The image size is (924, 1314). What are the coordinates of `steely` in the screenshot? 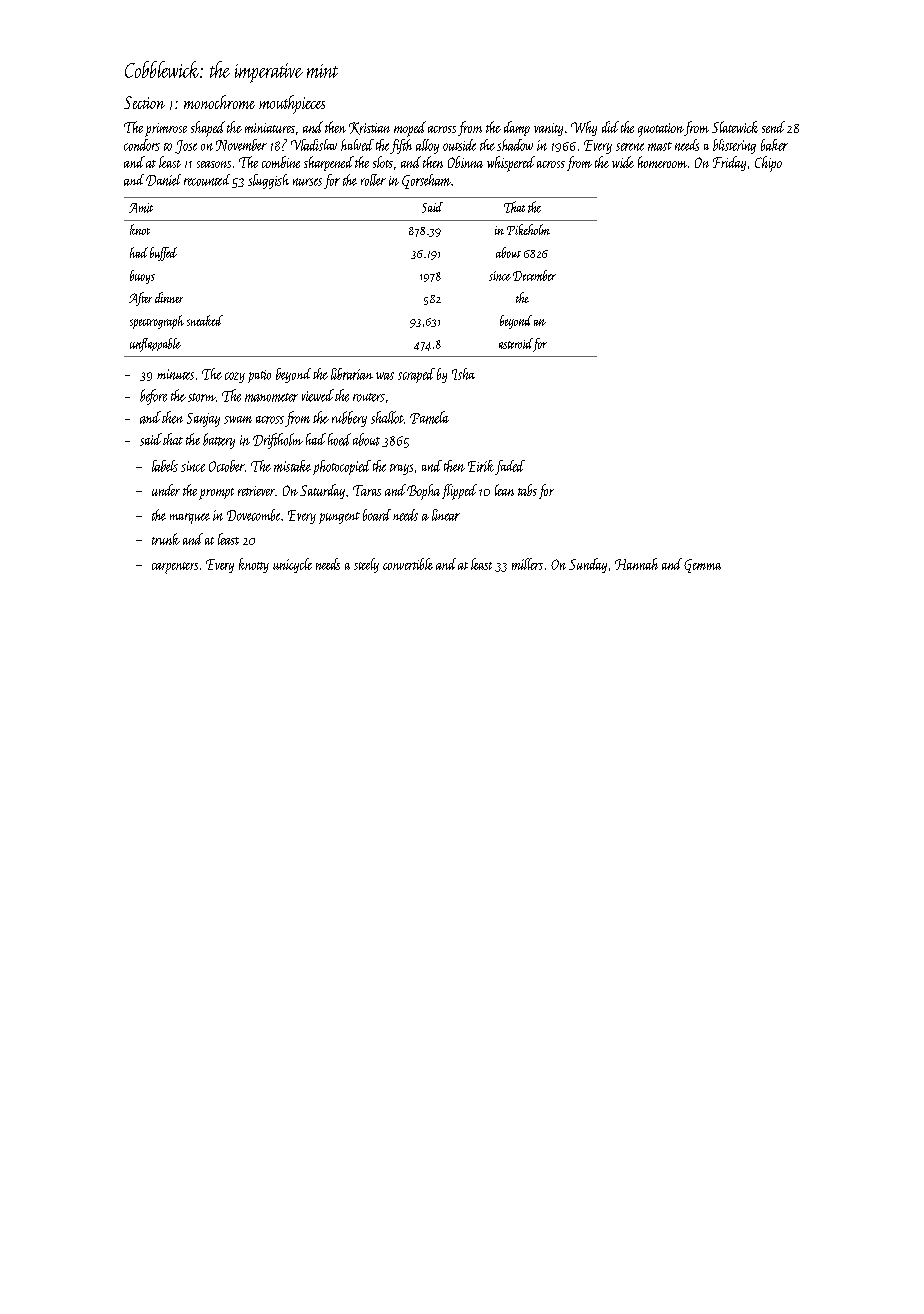 It's located at (366, 565).
